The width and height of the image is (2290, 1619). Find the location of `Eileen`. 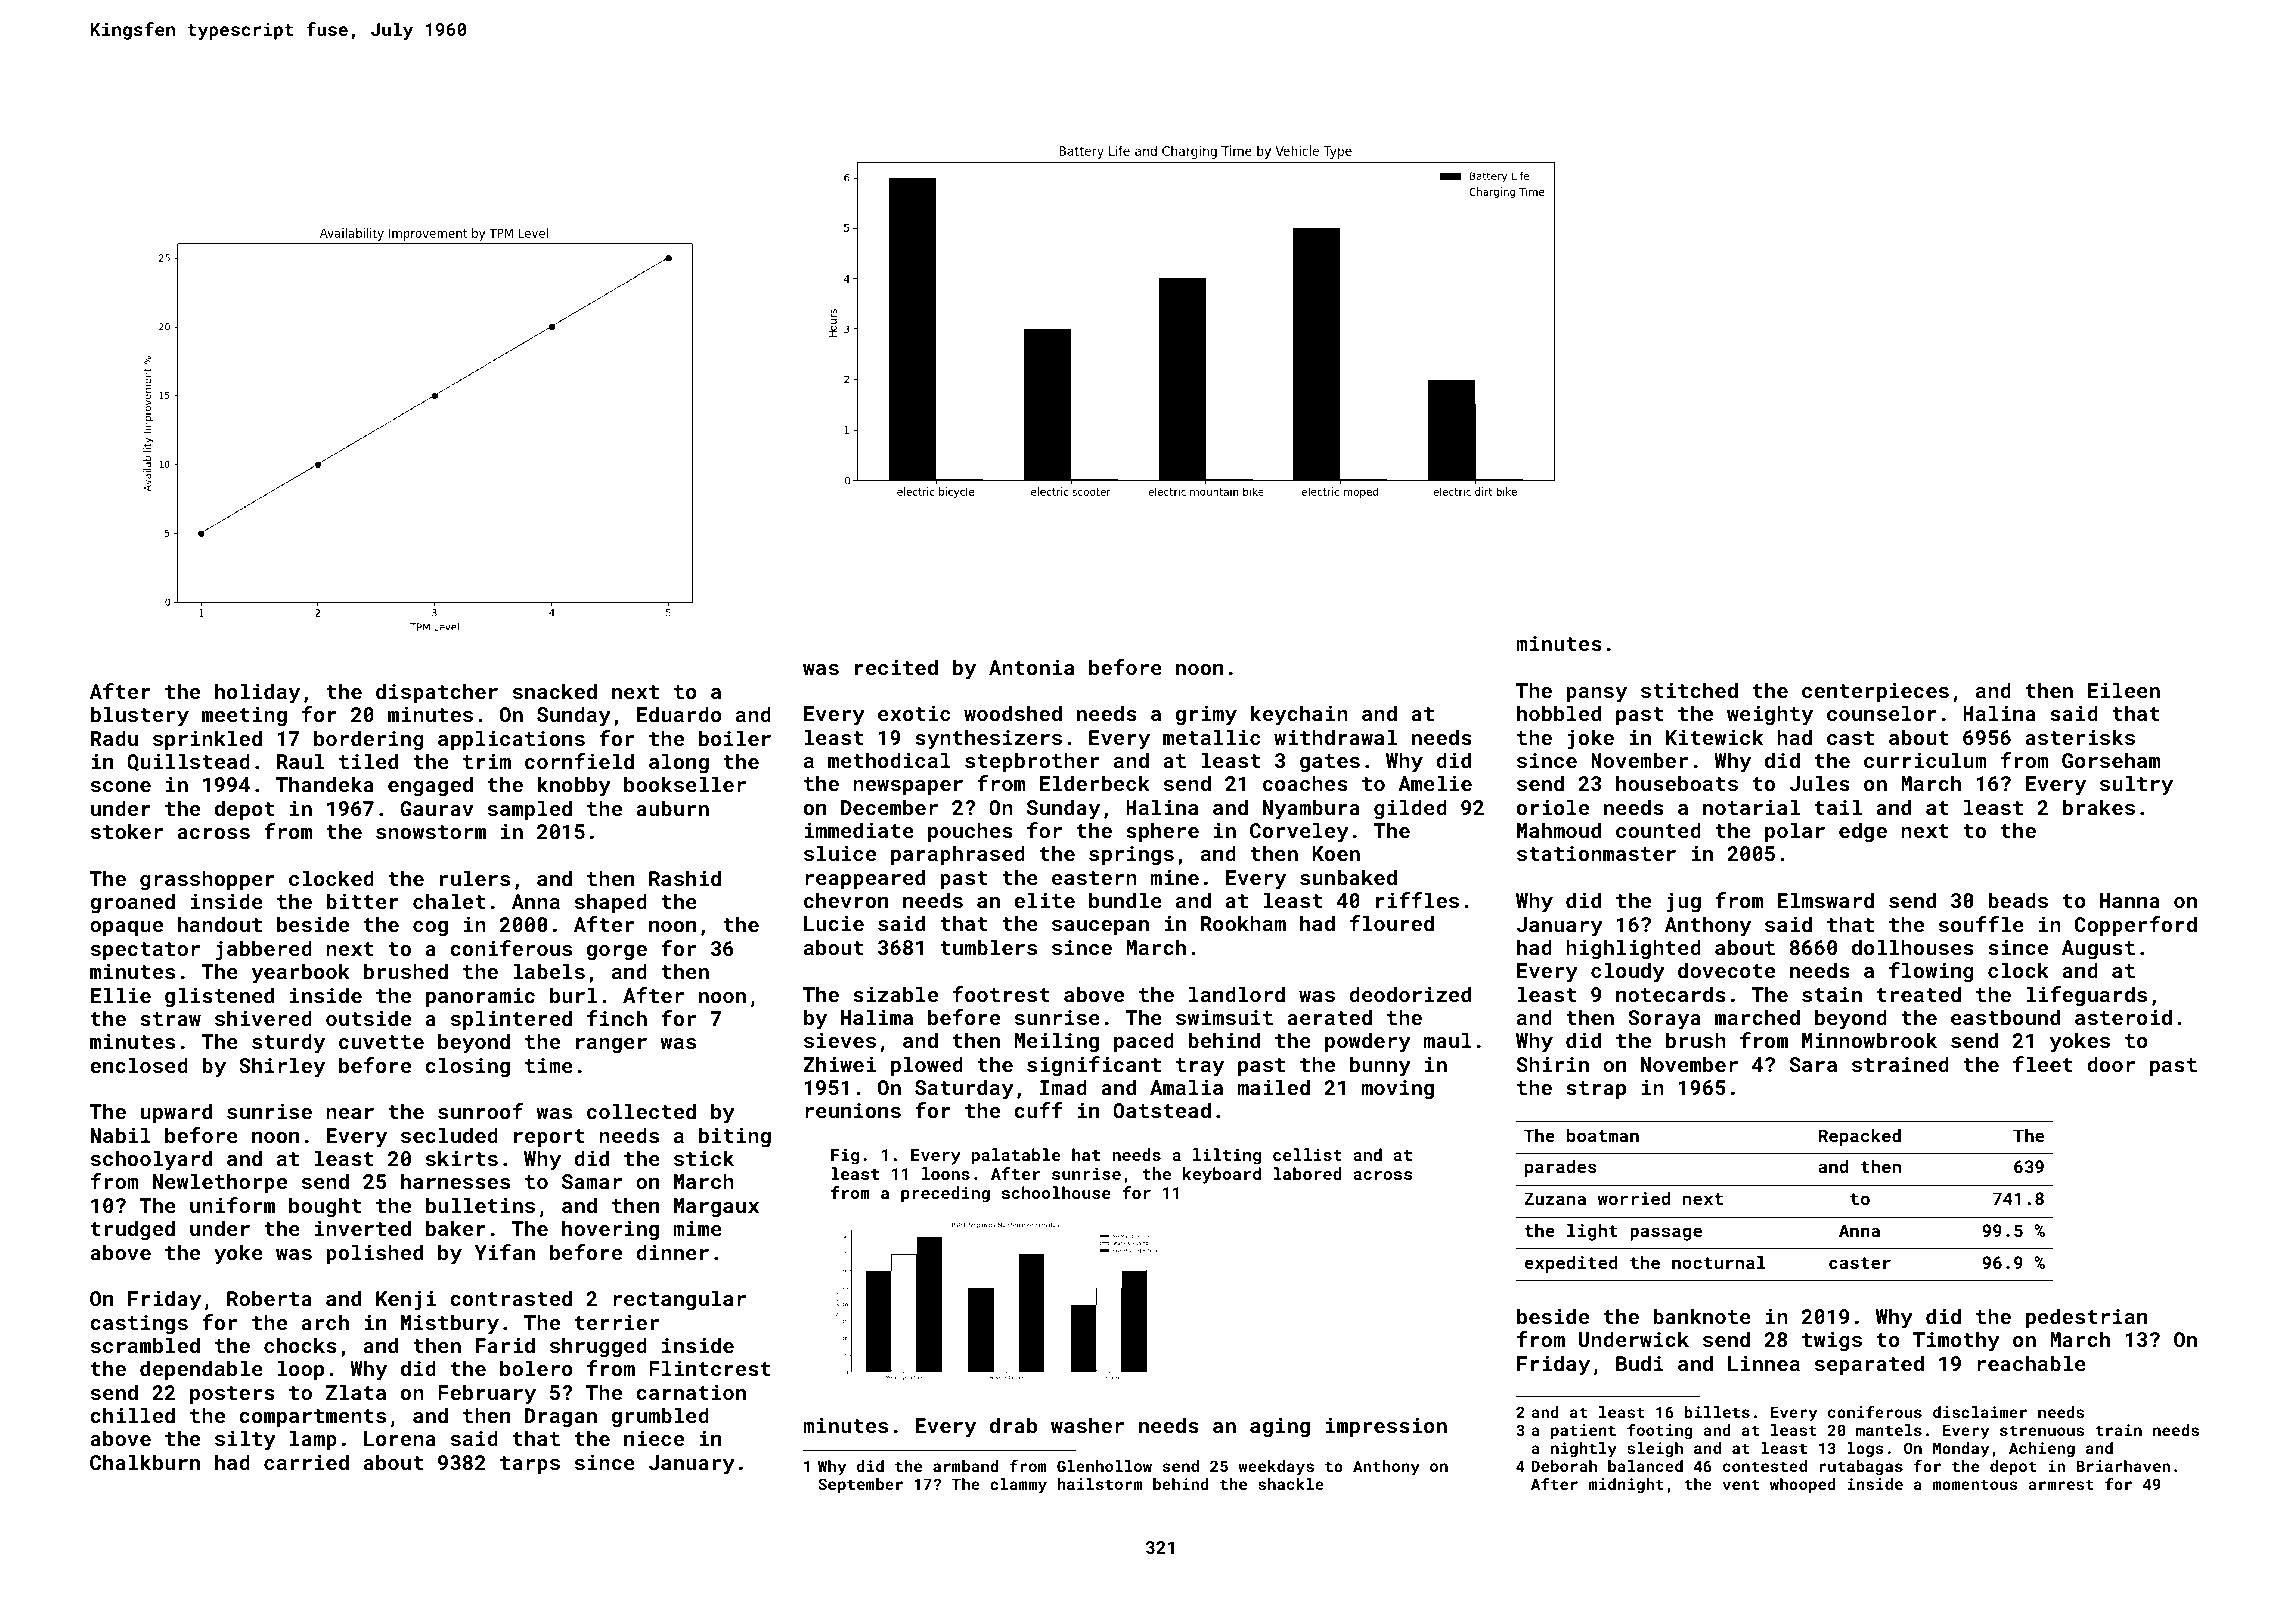

Eileen is located at coordinates (2124, 690).
